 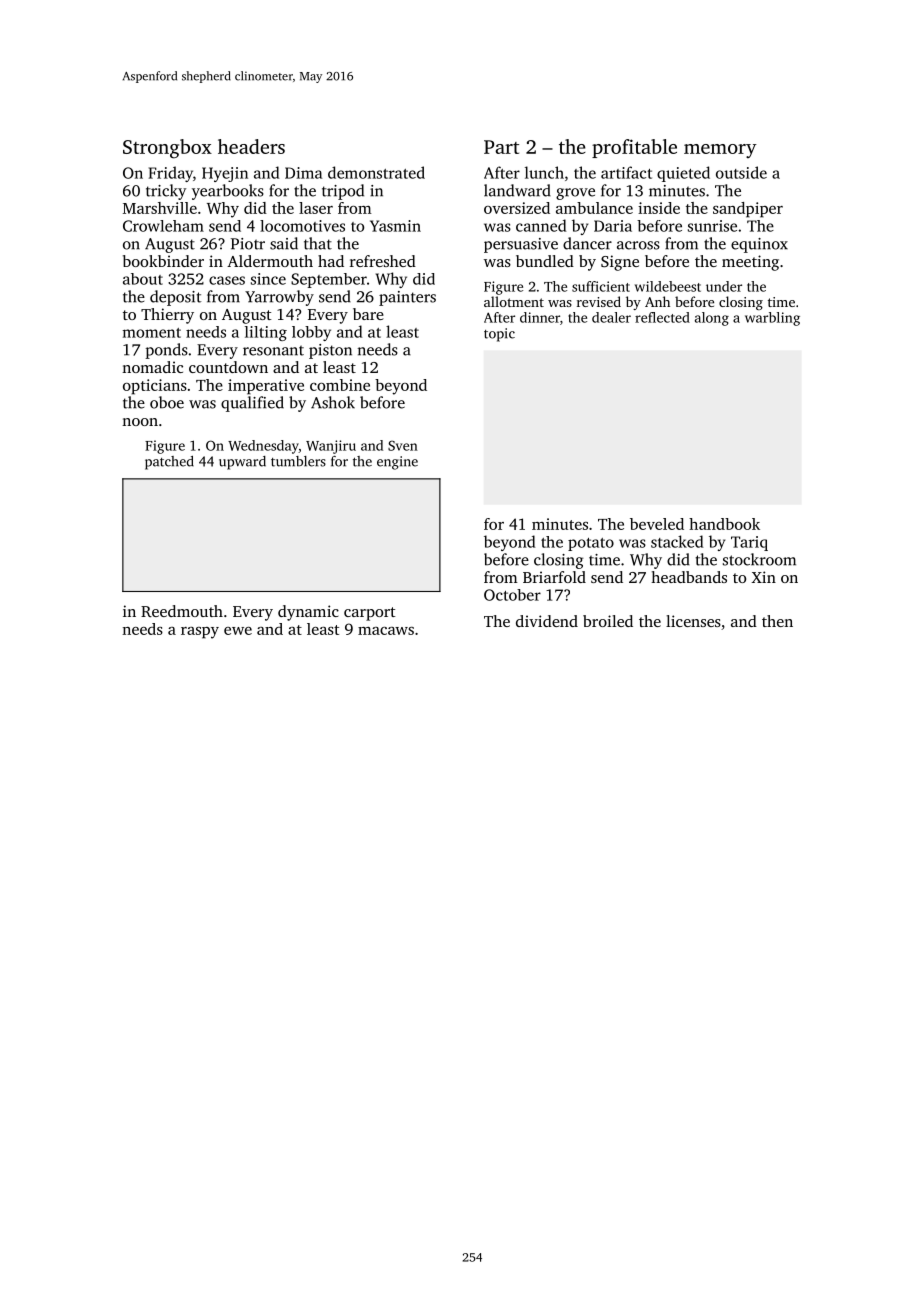 What do you see at coordinates (376, 172) in the page?
I see `demonstrated` at bounding box center [376, 172].
